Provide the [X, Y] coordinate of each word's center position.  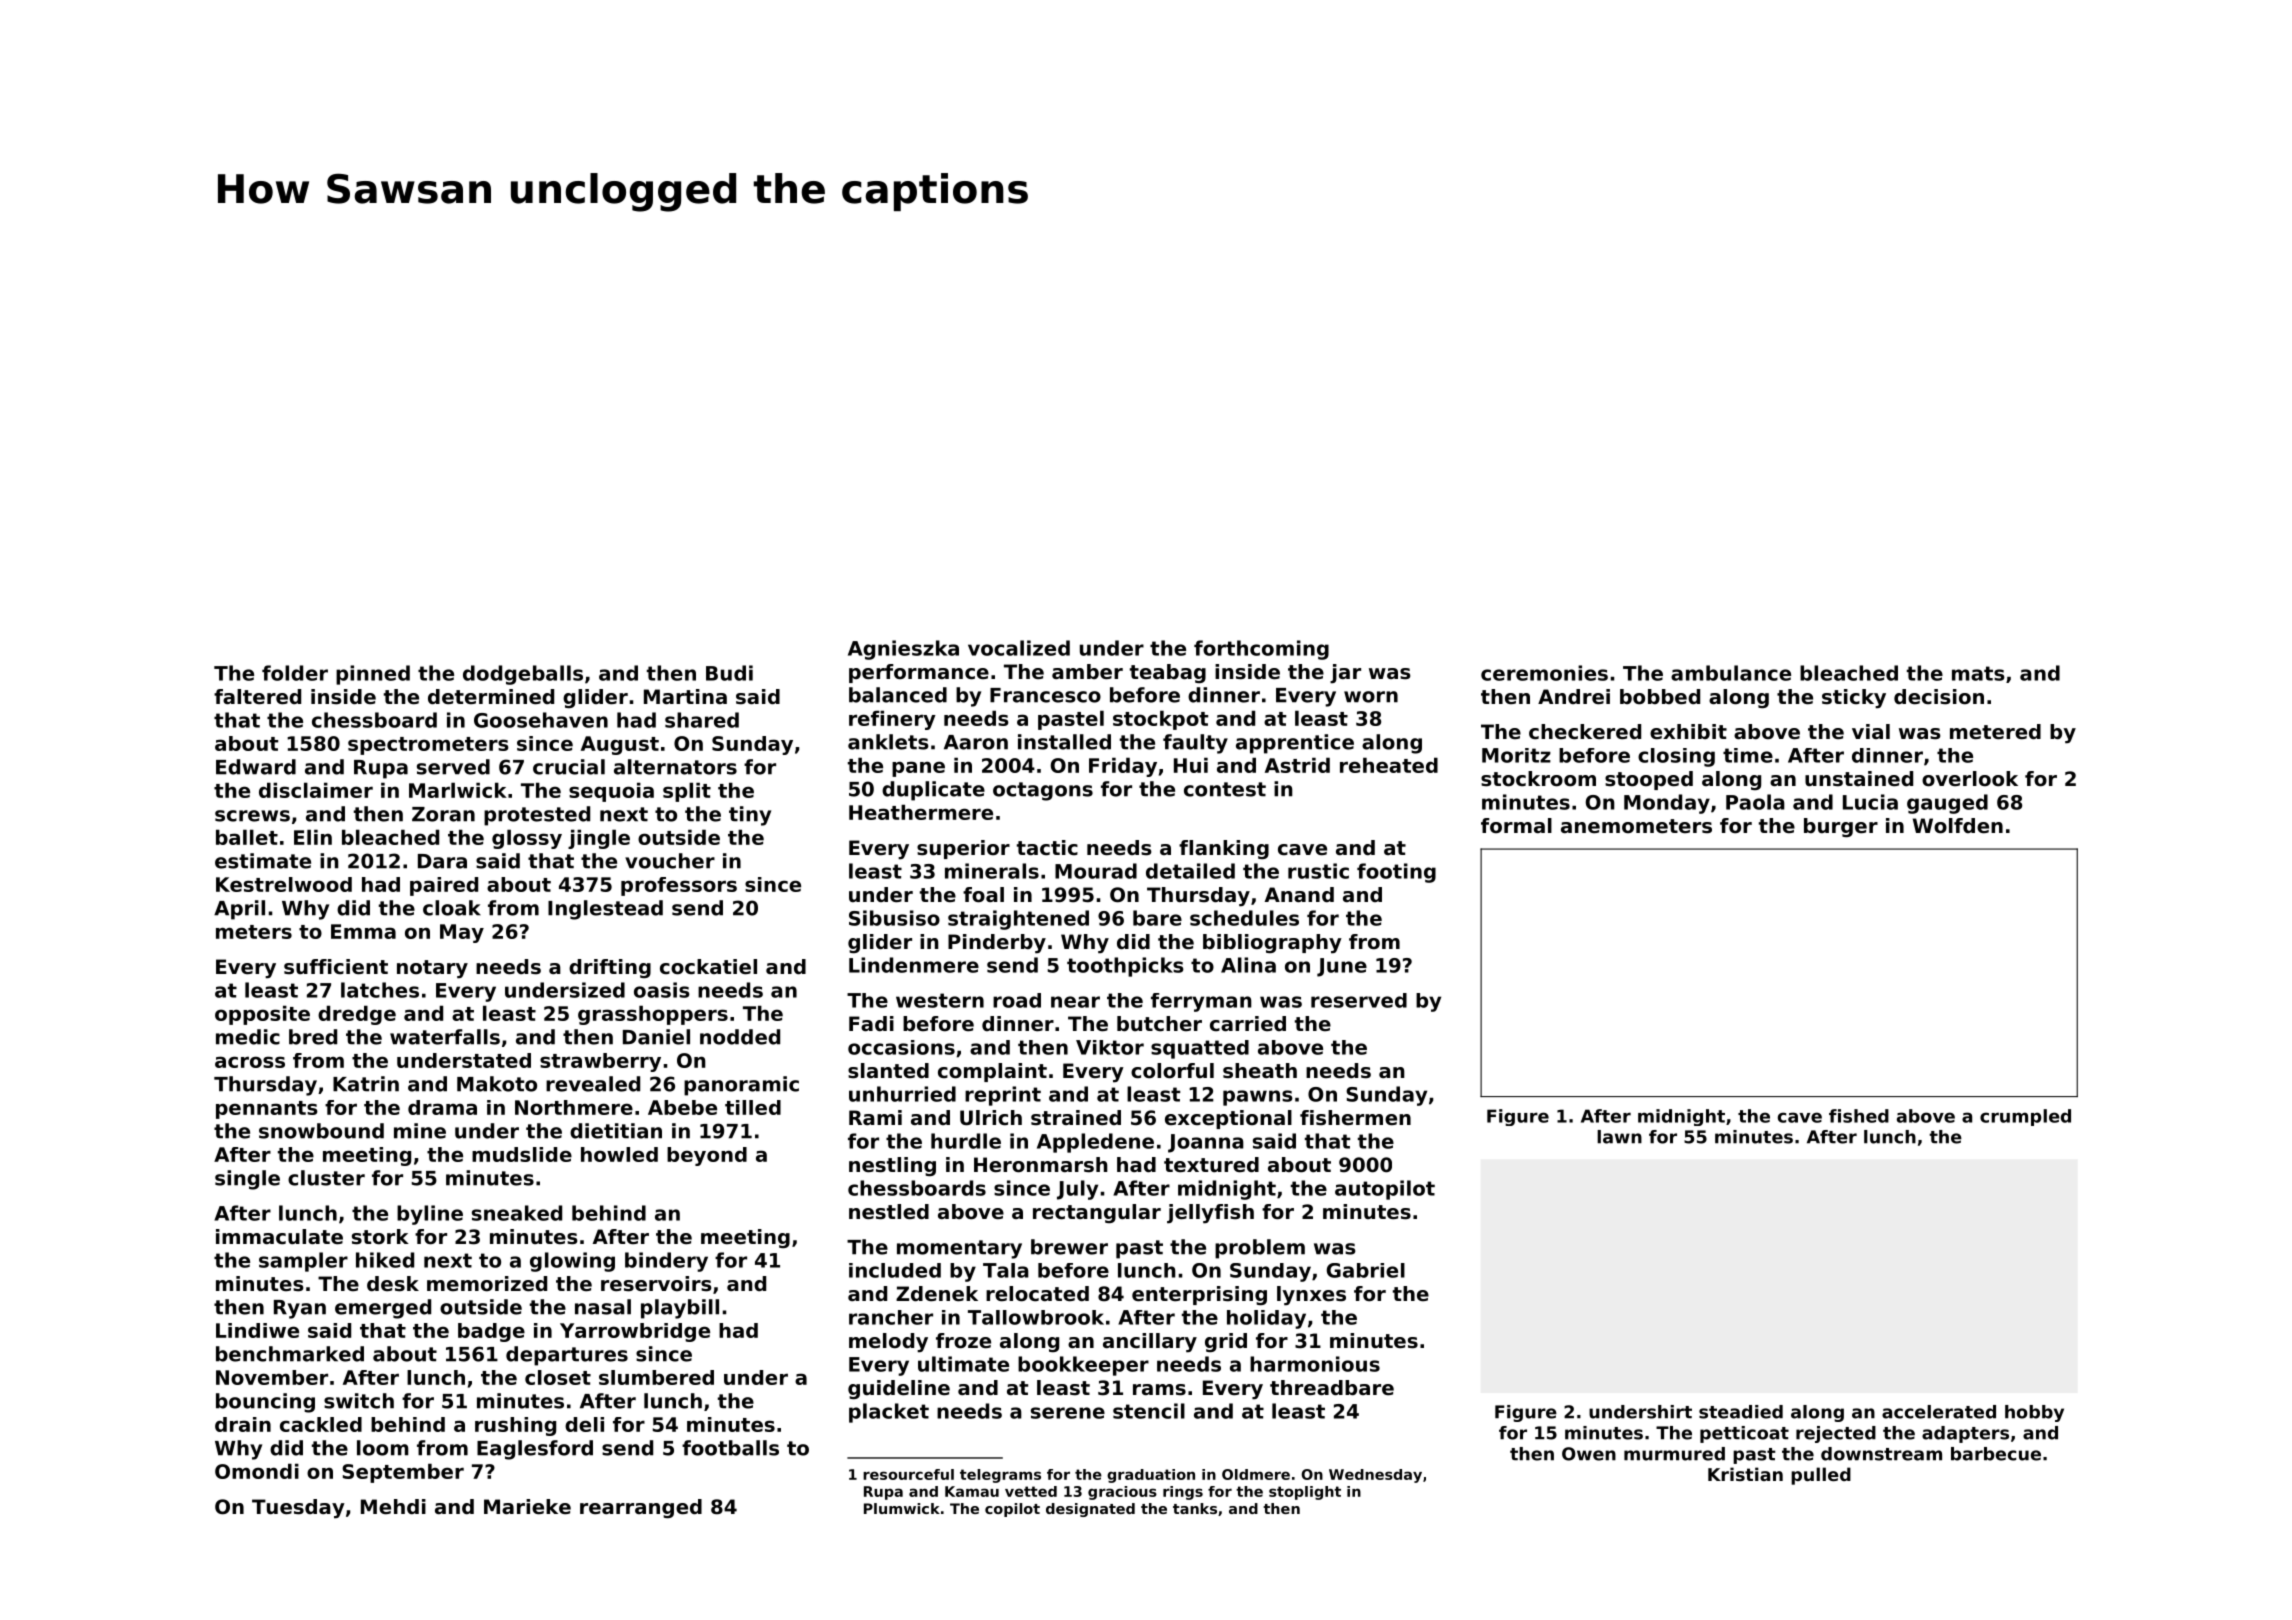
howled [619, 1154]
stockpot [1160, 720]
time [1748, 755]
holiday [1266, 1319]
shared [702, 720]
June [1342, 967]
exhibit [1688, 732]
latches [380, 990]
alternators [675, 767]
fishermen [1355, 1118]
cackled [321, 1424]
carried [1248, 1024]
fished [1859, 1116]
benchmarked [290, 1354]
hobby [2034, 1413]
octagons [1043, 791]
